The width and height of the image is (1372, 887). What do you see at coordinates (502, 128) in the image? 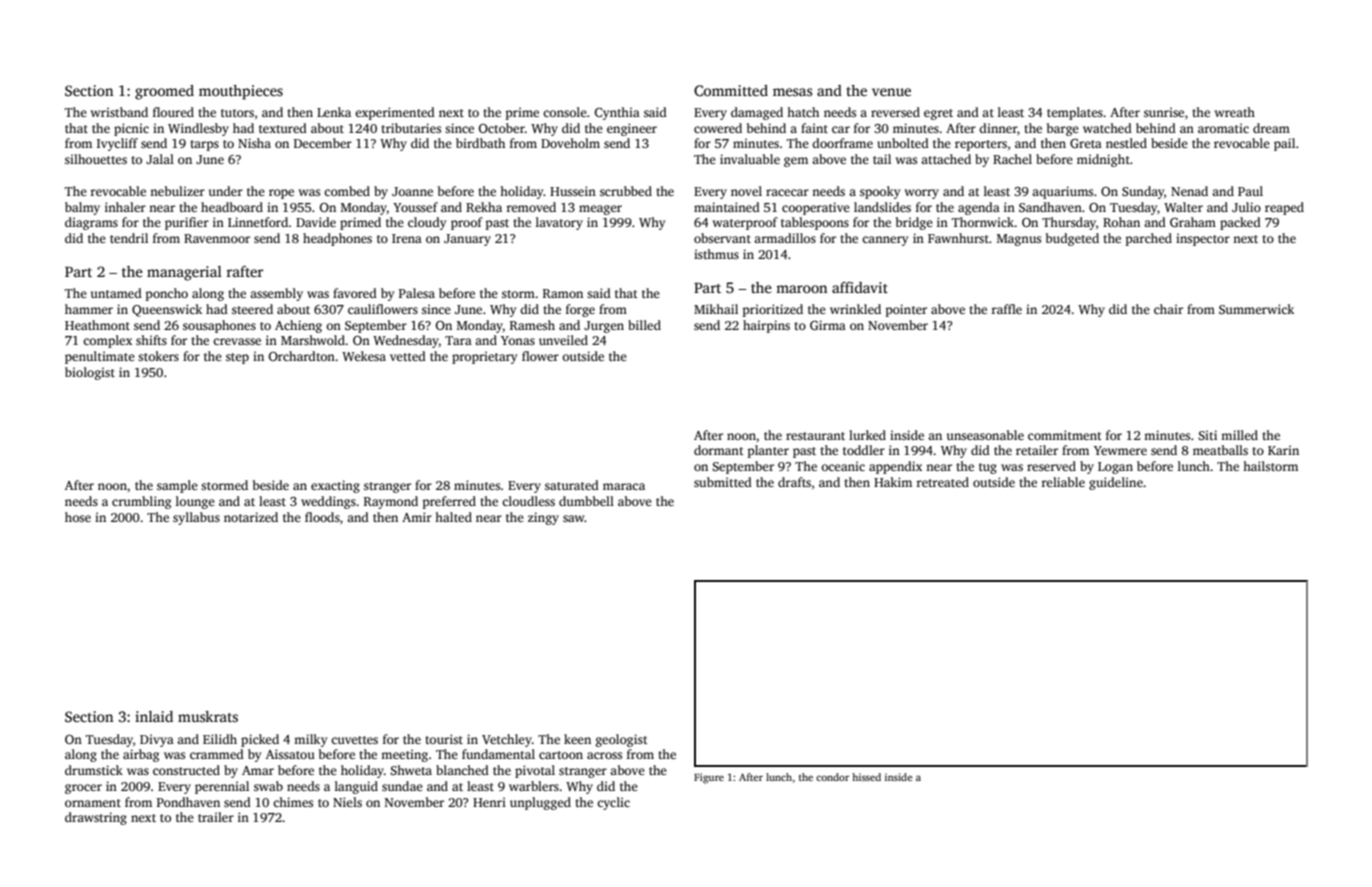
I see `October` at bounding box center [502, 128].
